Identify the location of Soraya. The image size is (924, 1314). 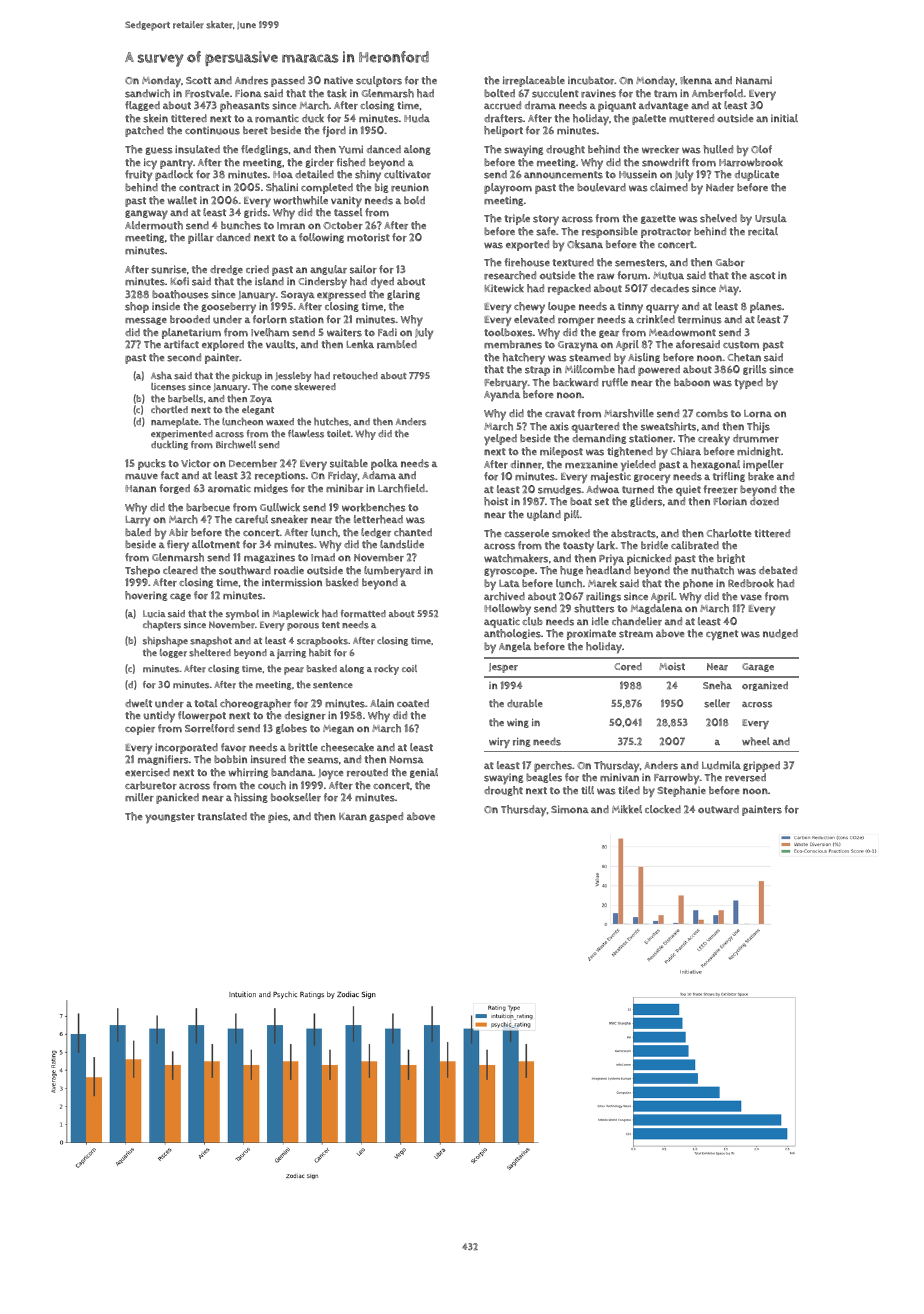
(298, 296).
